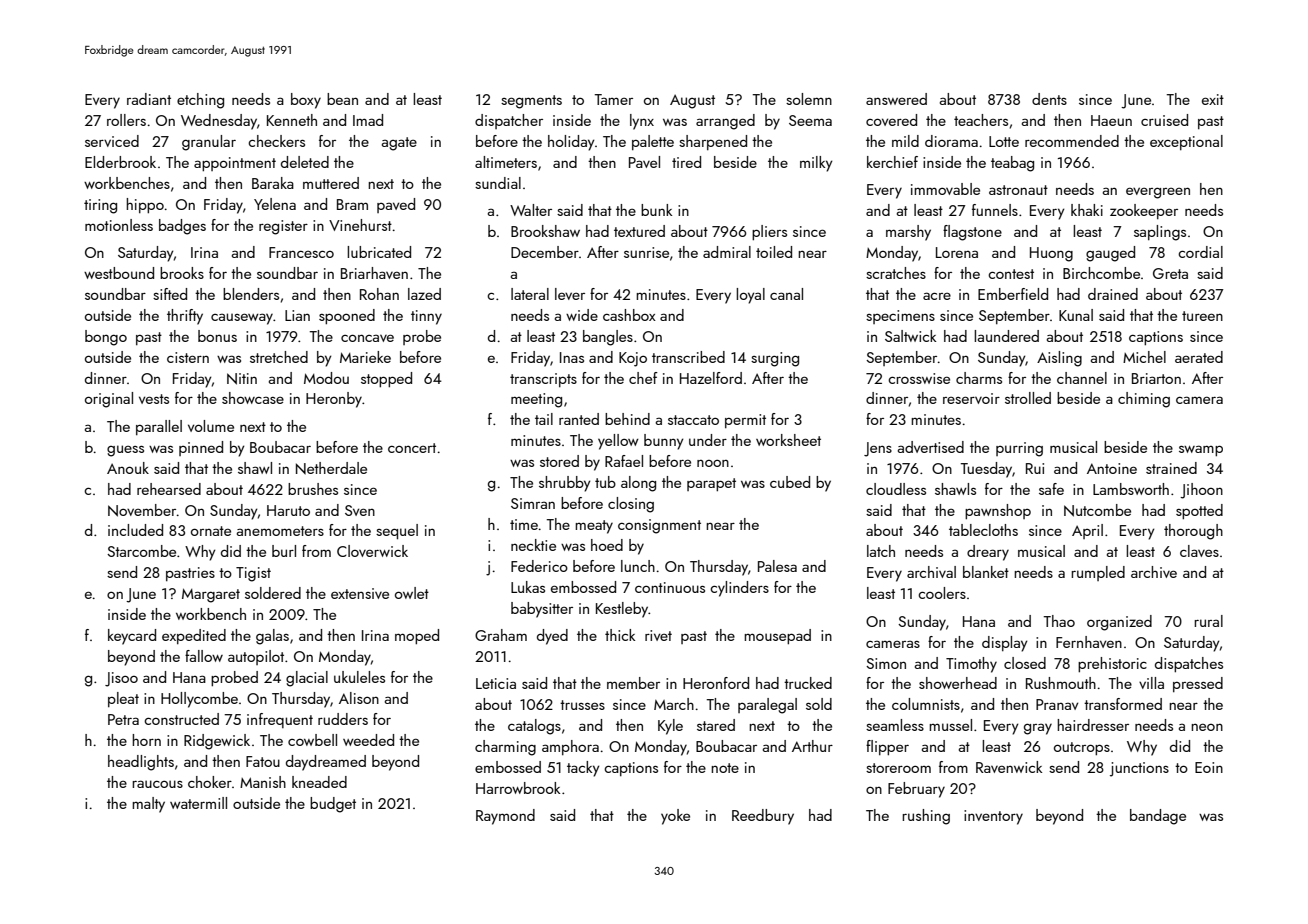  I want to click on tacky, so click(583, 769).
